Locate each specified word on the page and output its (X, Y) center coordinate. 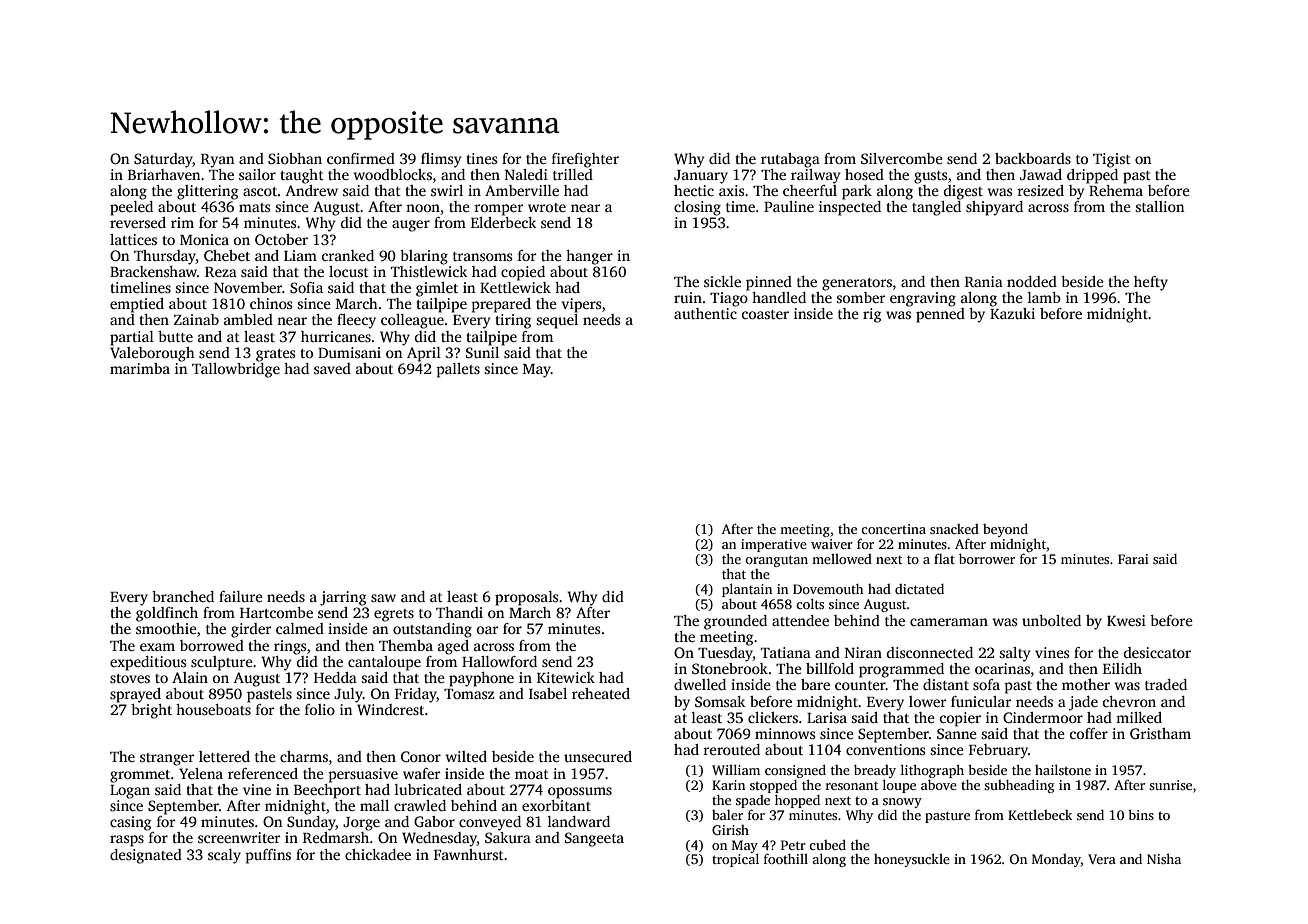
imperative (774, 545)
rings (290, 647)
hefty (1151, 283)
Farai (1133, 559)
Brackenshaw (153, 271)
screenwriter (239, 837)
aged (453, 647)
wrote (547, 207)
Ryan (217, 161)
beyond (1005, 530)
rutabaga (790, 160)
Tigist (1112, 160)
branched (183, 596)
